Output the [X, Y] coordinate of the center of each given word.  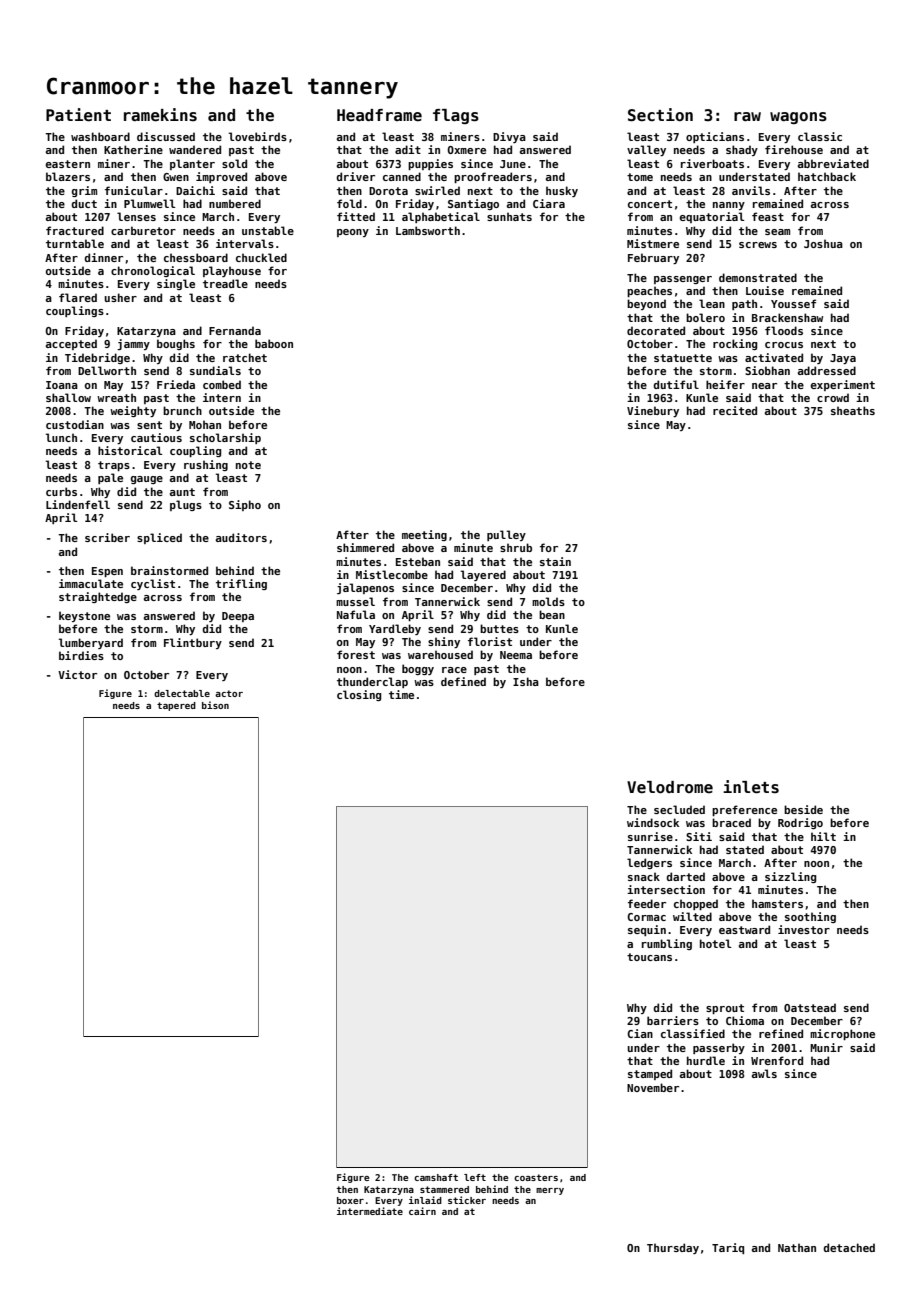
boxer [350, 1200]
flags [456, 116]
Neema [516, 655]
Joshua [823, 243]
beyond [646, 304]
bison [215, 705]
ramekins [160, 115]
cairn [422, 1211]
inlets [751, 787]
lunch [61, 437]
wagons [798, 118]
